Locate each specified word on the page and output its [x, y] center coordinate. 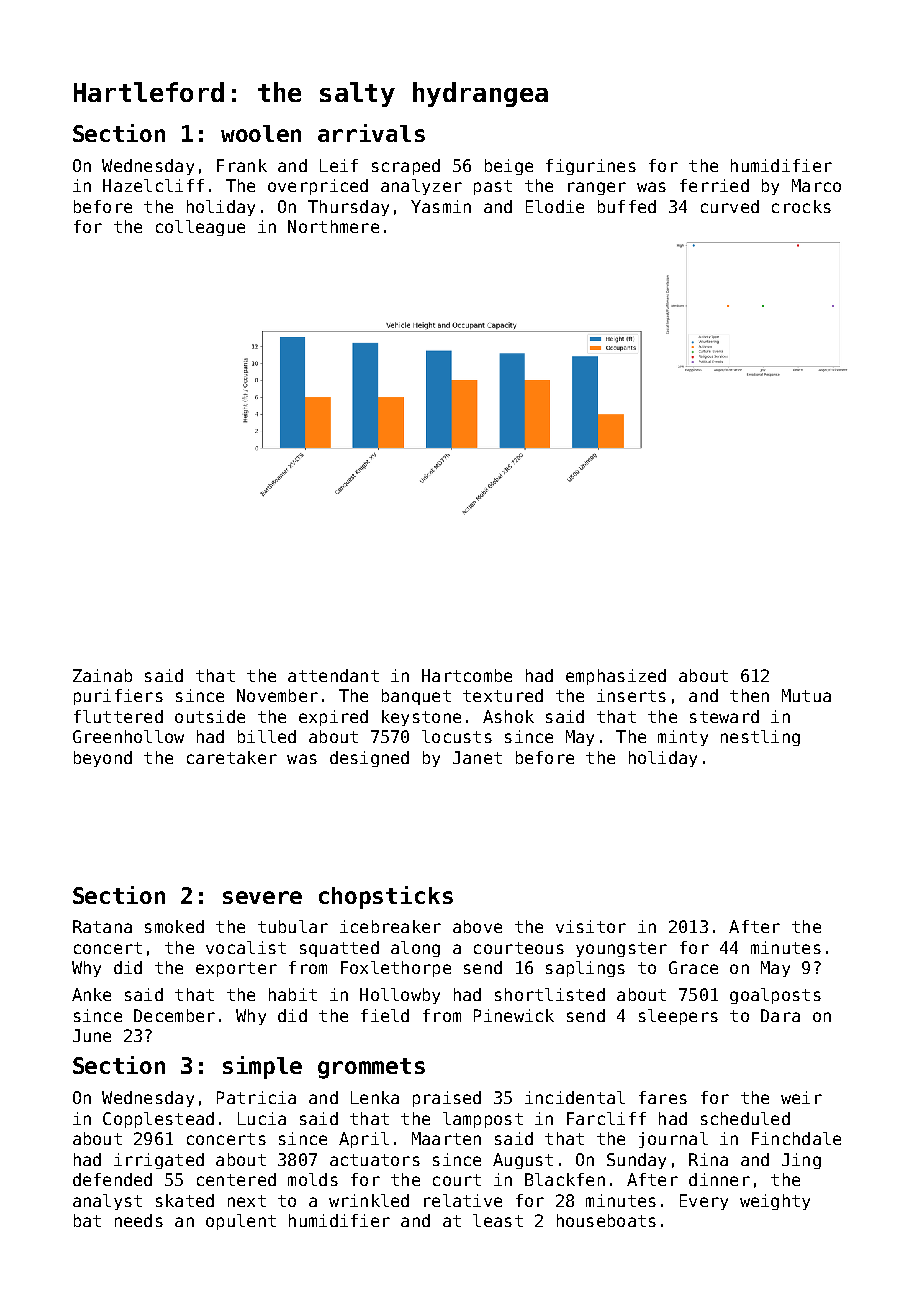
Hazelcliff [153, 185]
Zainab [102, 675]
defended [112, 1179]
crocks [801, 206]
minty [683, 738]
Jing [801, 1161]
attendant [333, 675]
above [477, 926]
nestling [760, 738]
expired [333, 718]
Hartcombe [467, 675]
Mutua [806, 695]
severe [262, 897]
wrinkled [369, 1200]
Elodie [555, 206]
